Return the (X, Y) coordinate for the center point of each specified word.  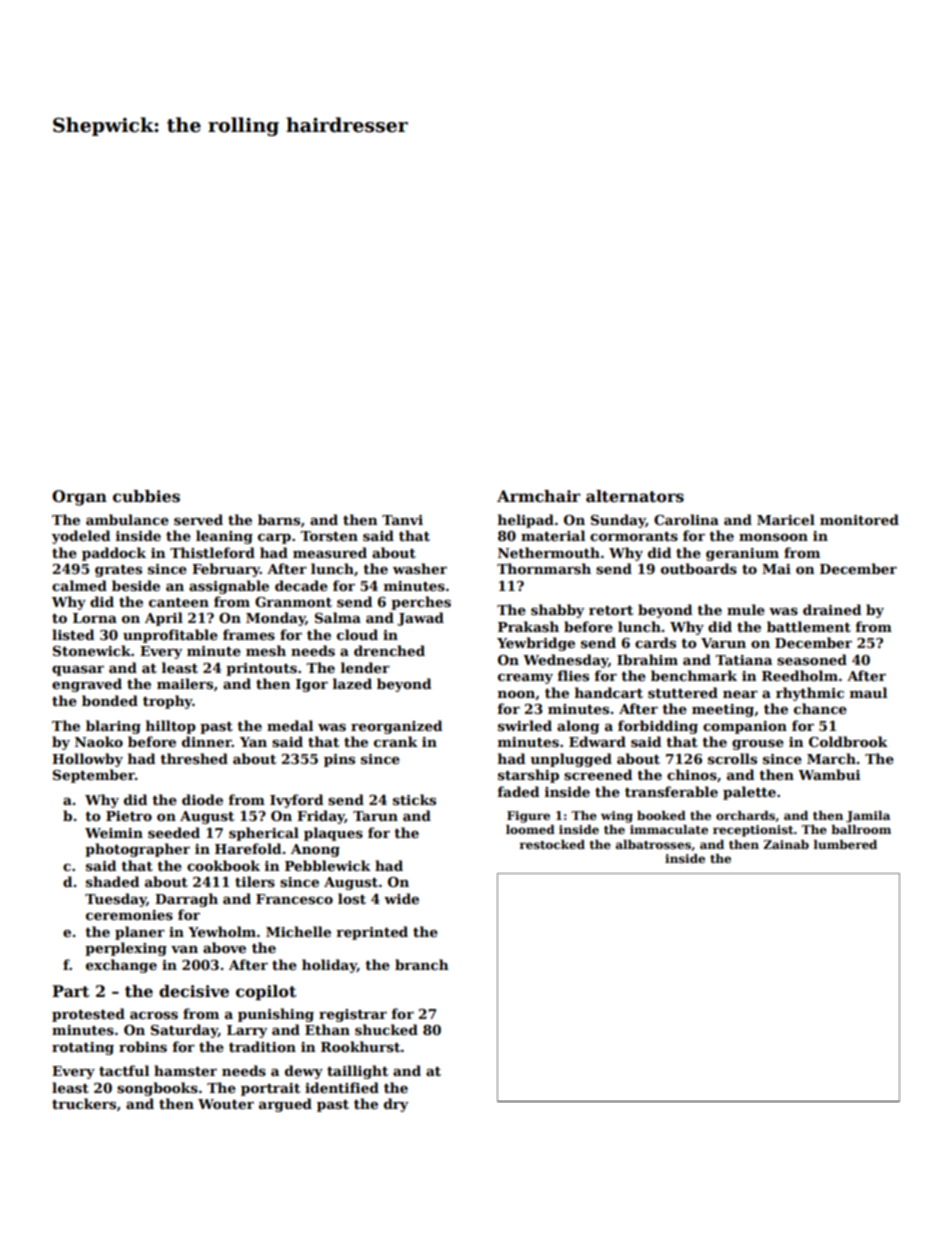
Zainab (786, 844)
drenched (389, 650)
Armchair (538, 496)
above (224, 947)
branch (422, 964)
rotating (83, 1048)
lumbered (845, 844)
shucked (386, 1029)
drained (832, 609)
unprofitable (170, 636)
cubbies (146, 496)
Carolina (686, 519)
